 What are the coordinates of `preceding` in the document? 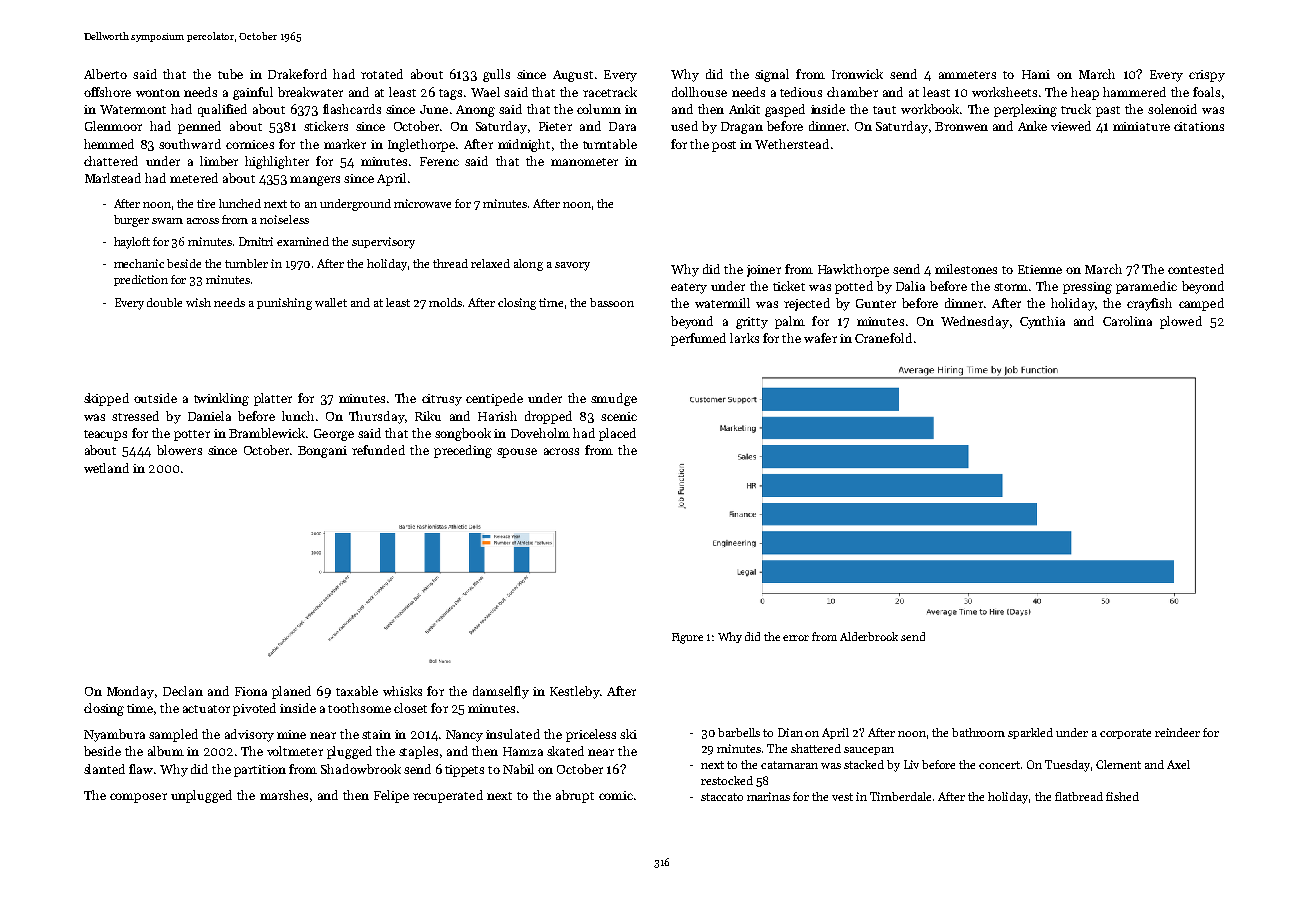 It's located at (463, 451).
